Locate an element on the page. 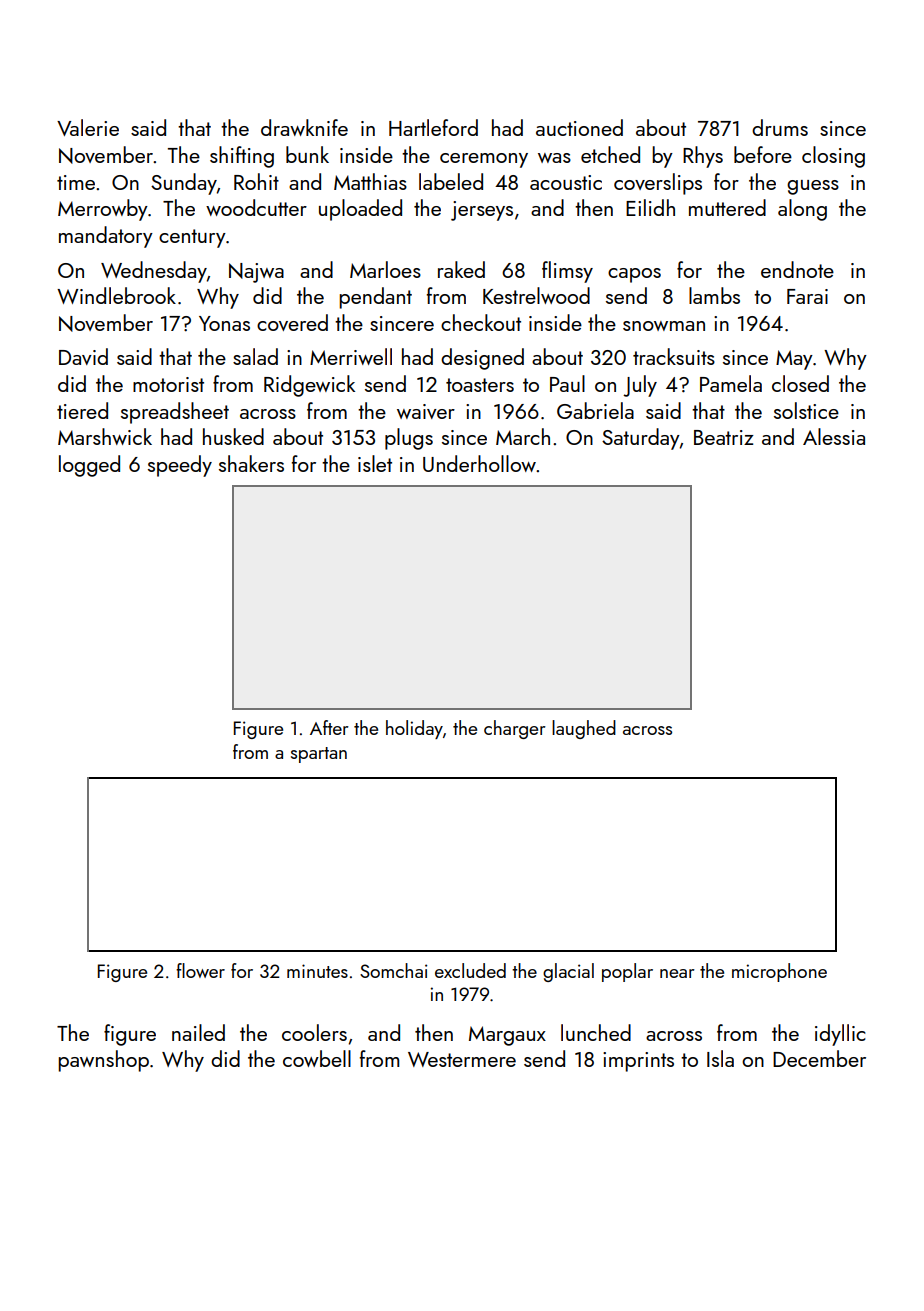  Saturday is located at coordinates (641, 439).
